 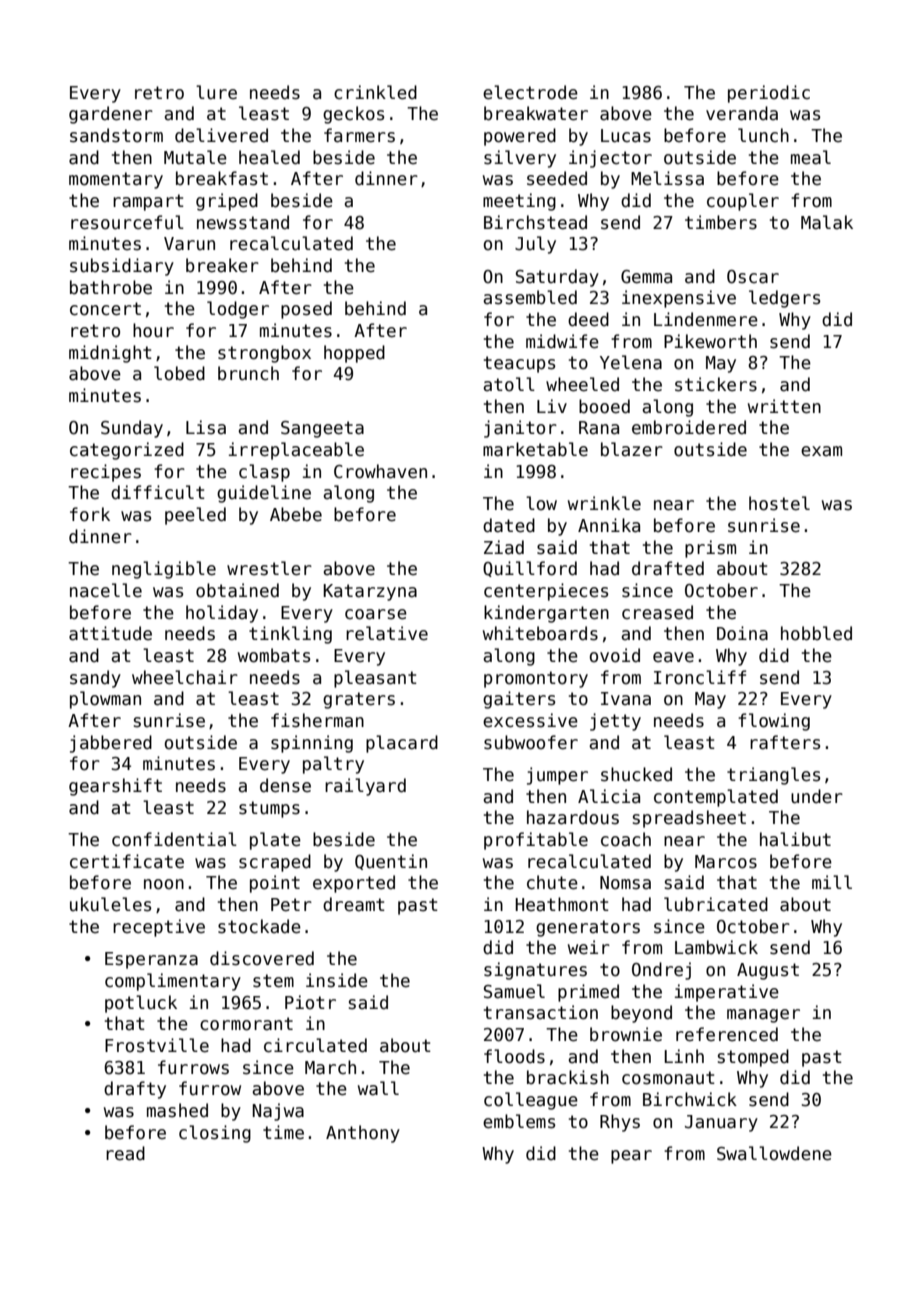 I want to click on difficult, so click(x=158, y=492).
